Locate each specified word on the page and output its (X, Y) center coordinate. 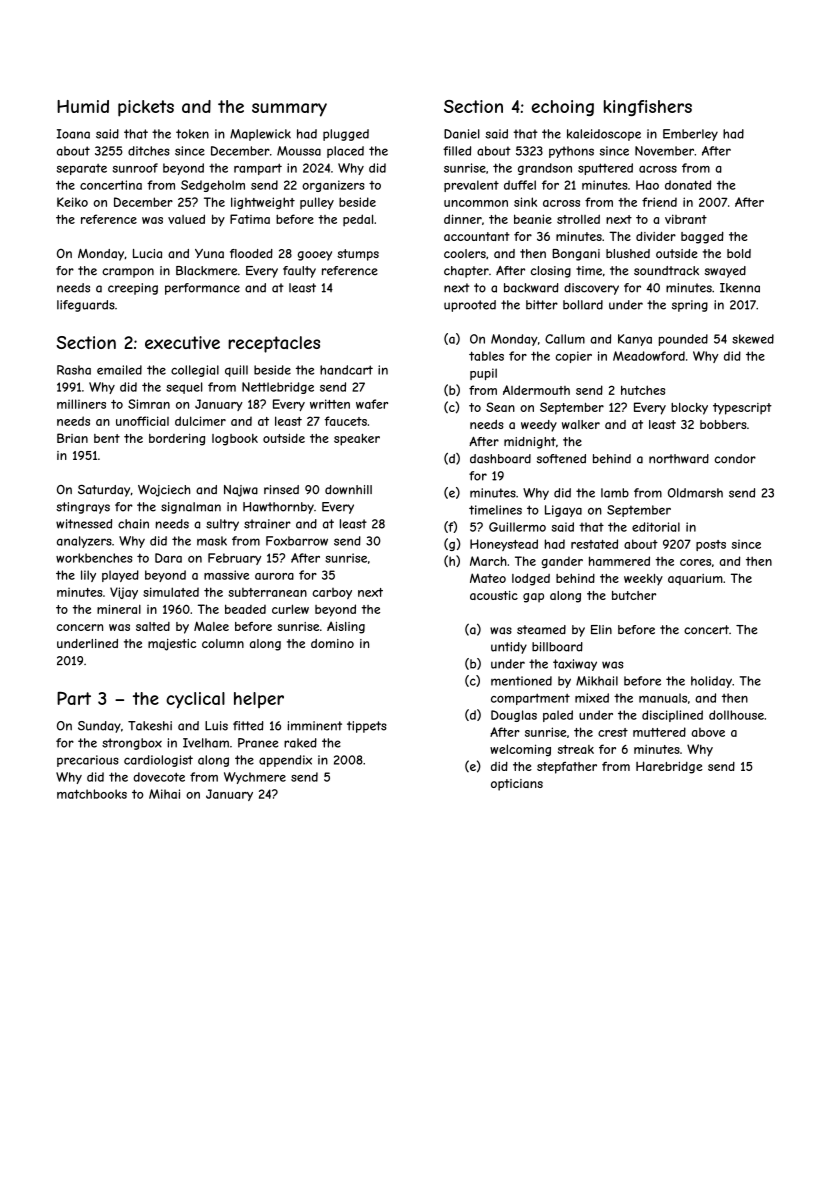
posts (711, 545)
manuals (663, 698)
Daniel (462, 134)
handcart (346, 370)
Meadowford (649, 356)
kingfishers (648, 108)
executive (182, 342)
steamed (541, 630)
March (488, 561)
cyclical (195, 700)
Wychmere (255, 778)
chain (133, 524)
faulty (299, 272)
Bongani (576, 255)
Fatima (250, 219)
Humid (83, 106)
